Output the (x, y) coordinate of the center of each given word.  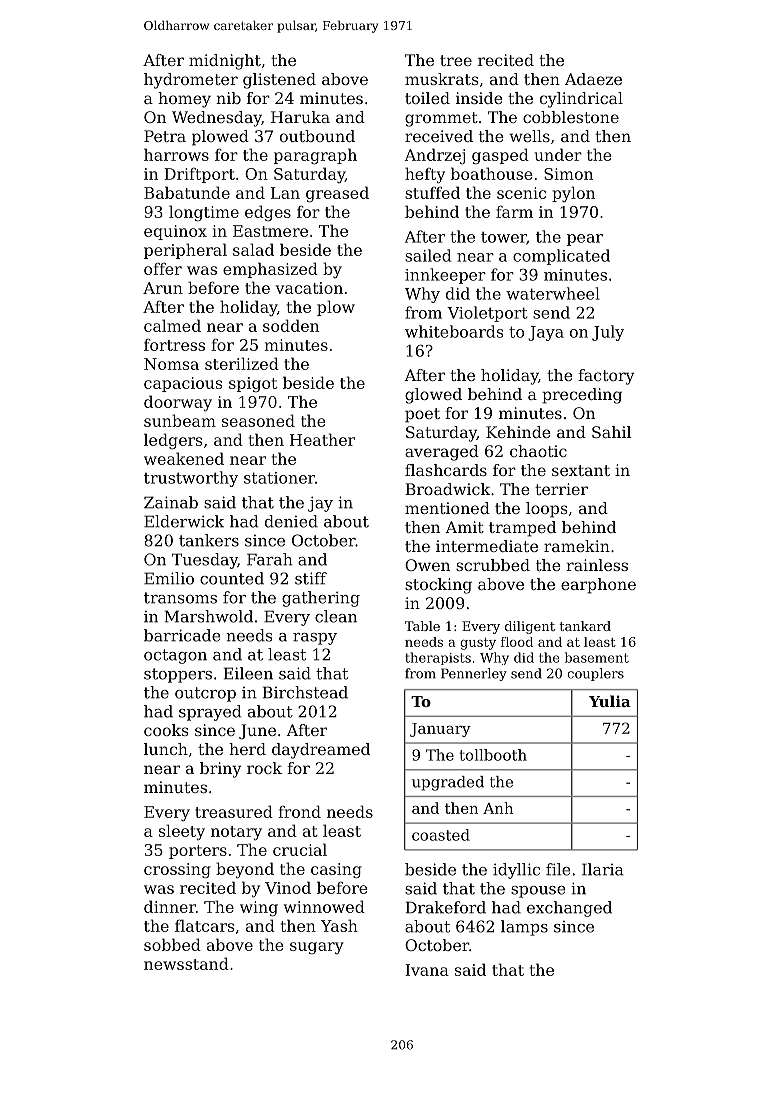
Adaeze (593, 79)
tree (456, 60)
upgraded (448, 783)
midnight (225, 62)
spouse (538, 892)
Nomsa (171, 364)
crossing (177, 870)
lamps (524, 928)
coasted (441, 835)
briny (220, 770)
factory (606, 377)
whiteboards (454, 331)
